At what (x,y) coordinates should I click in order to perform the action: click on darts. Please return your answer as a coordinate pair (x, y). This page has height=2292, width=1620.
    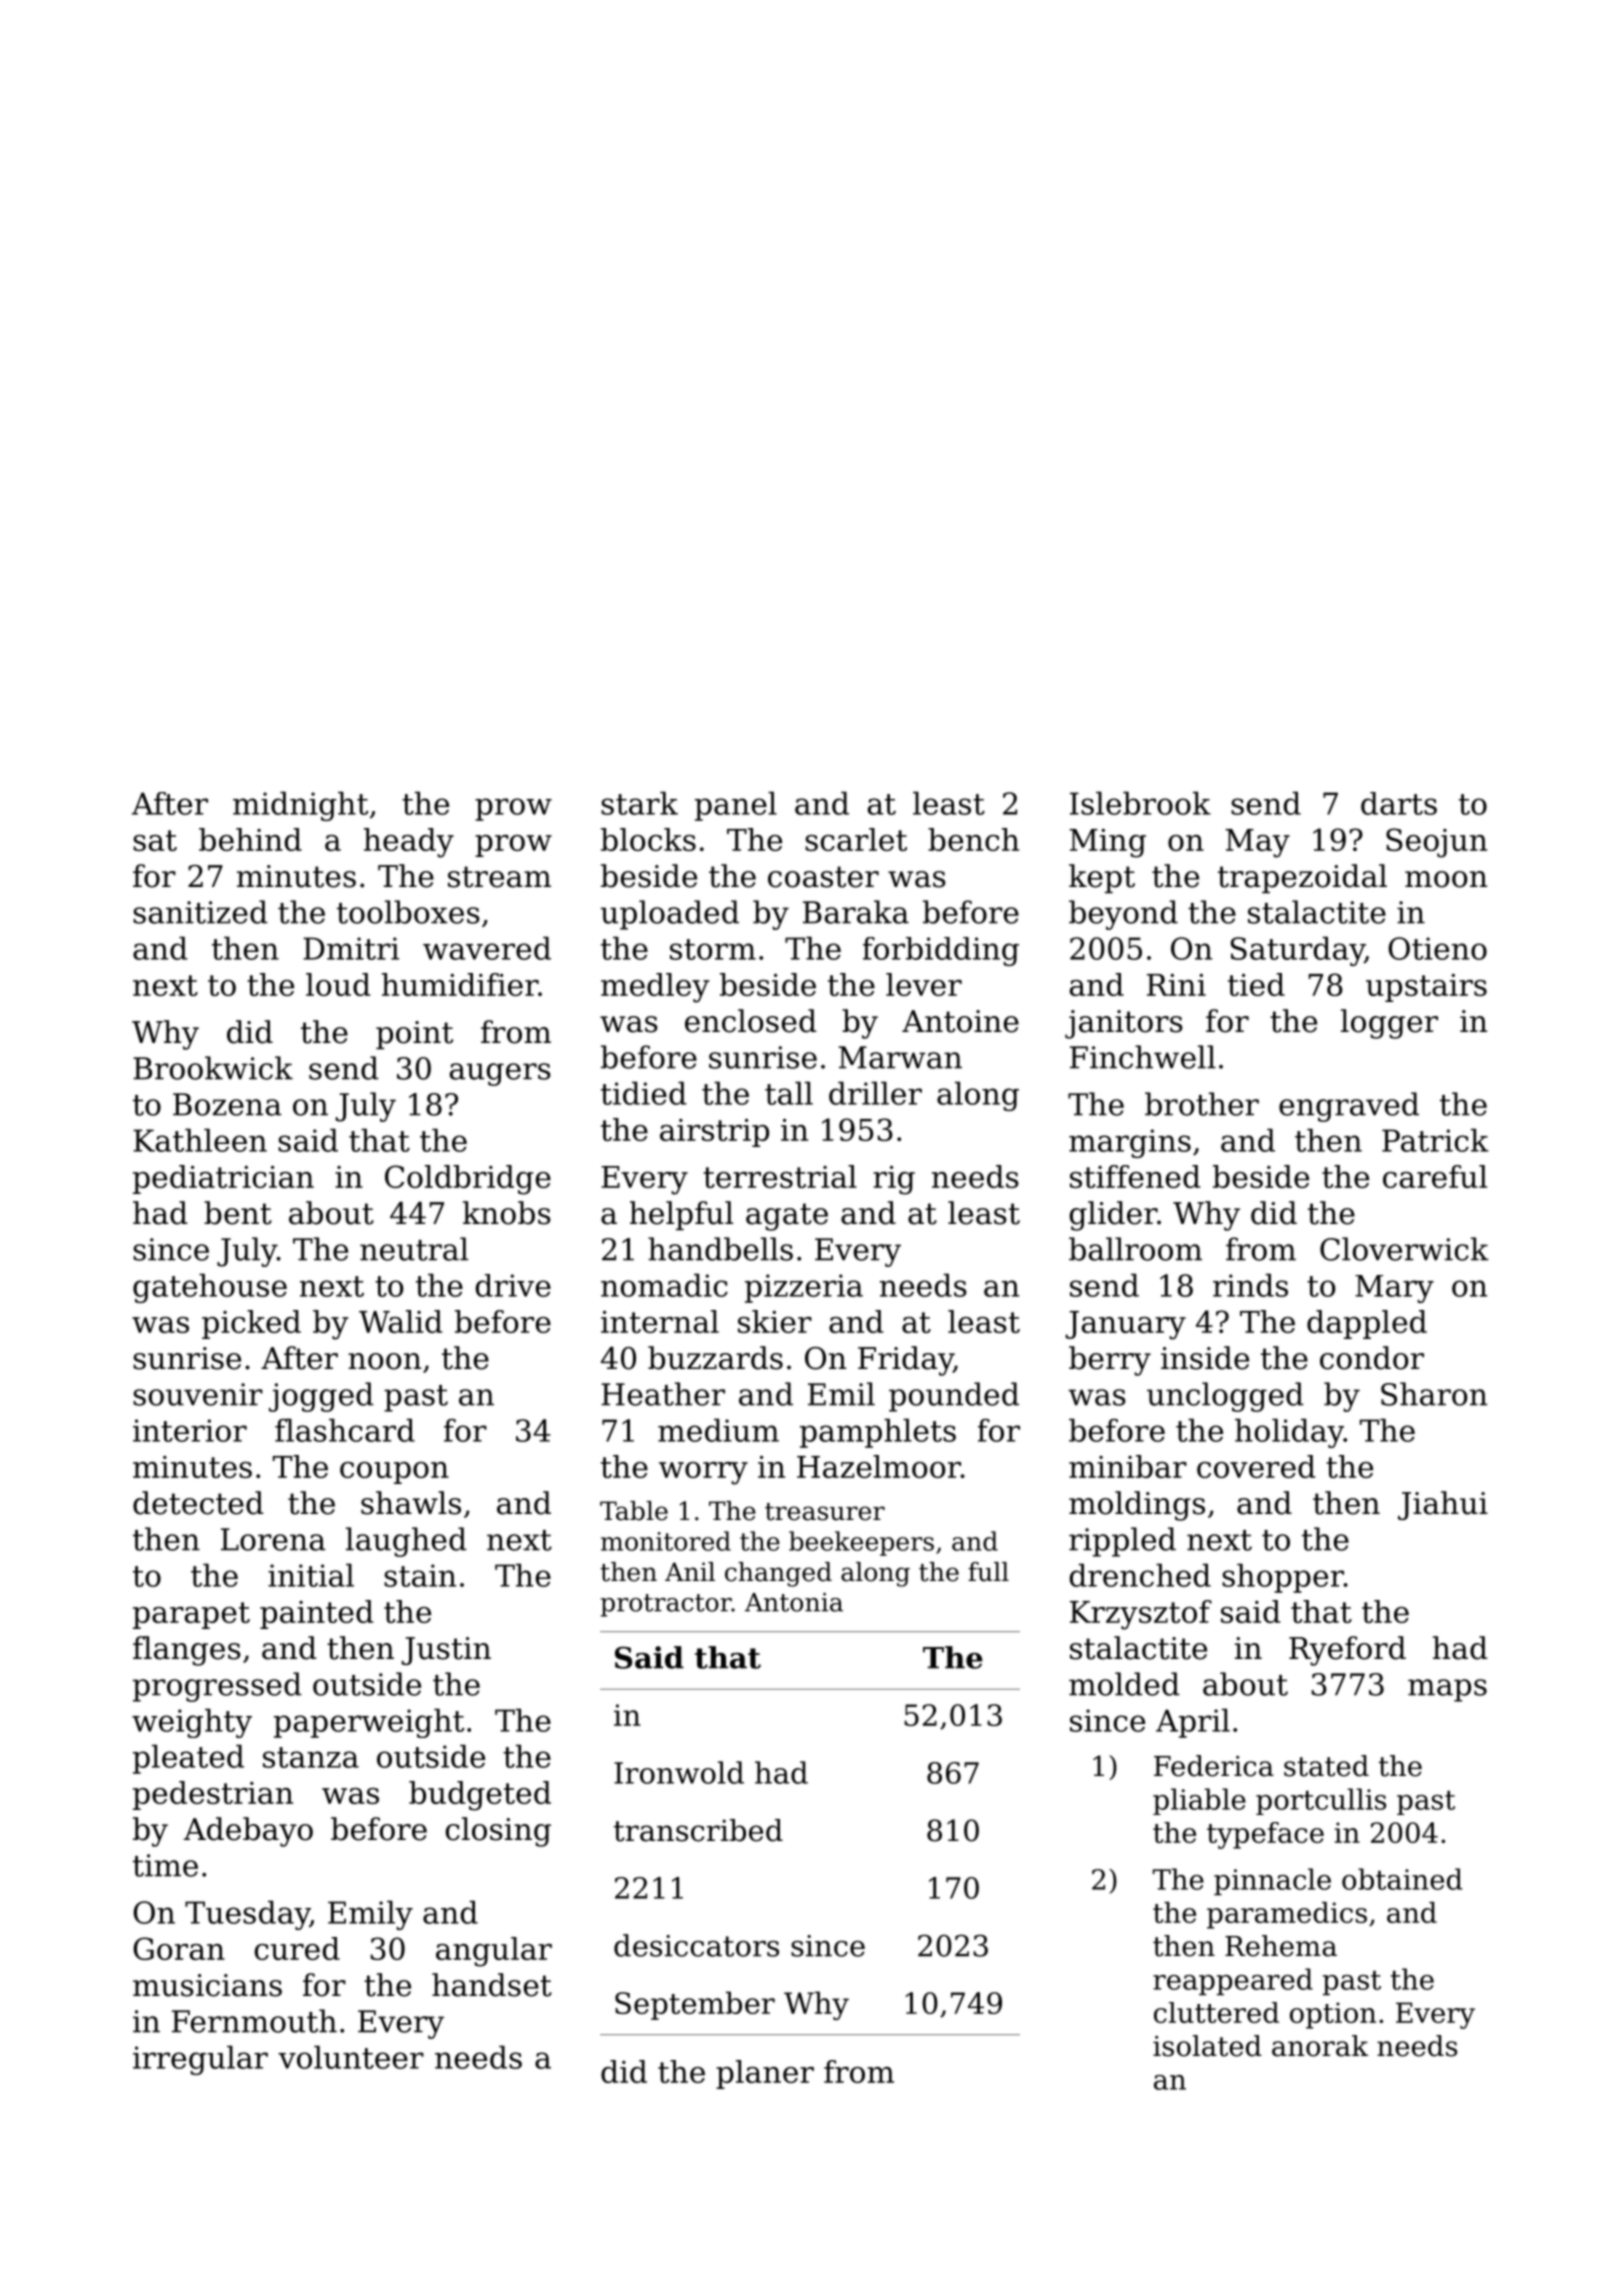
    Looking at the image, I should click on (1399, 803).
